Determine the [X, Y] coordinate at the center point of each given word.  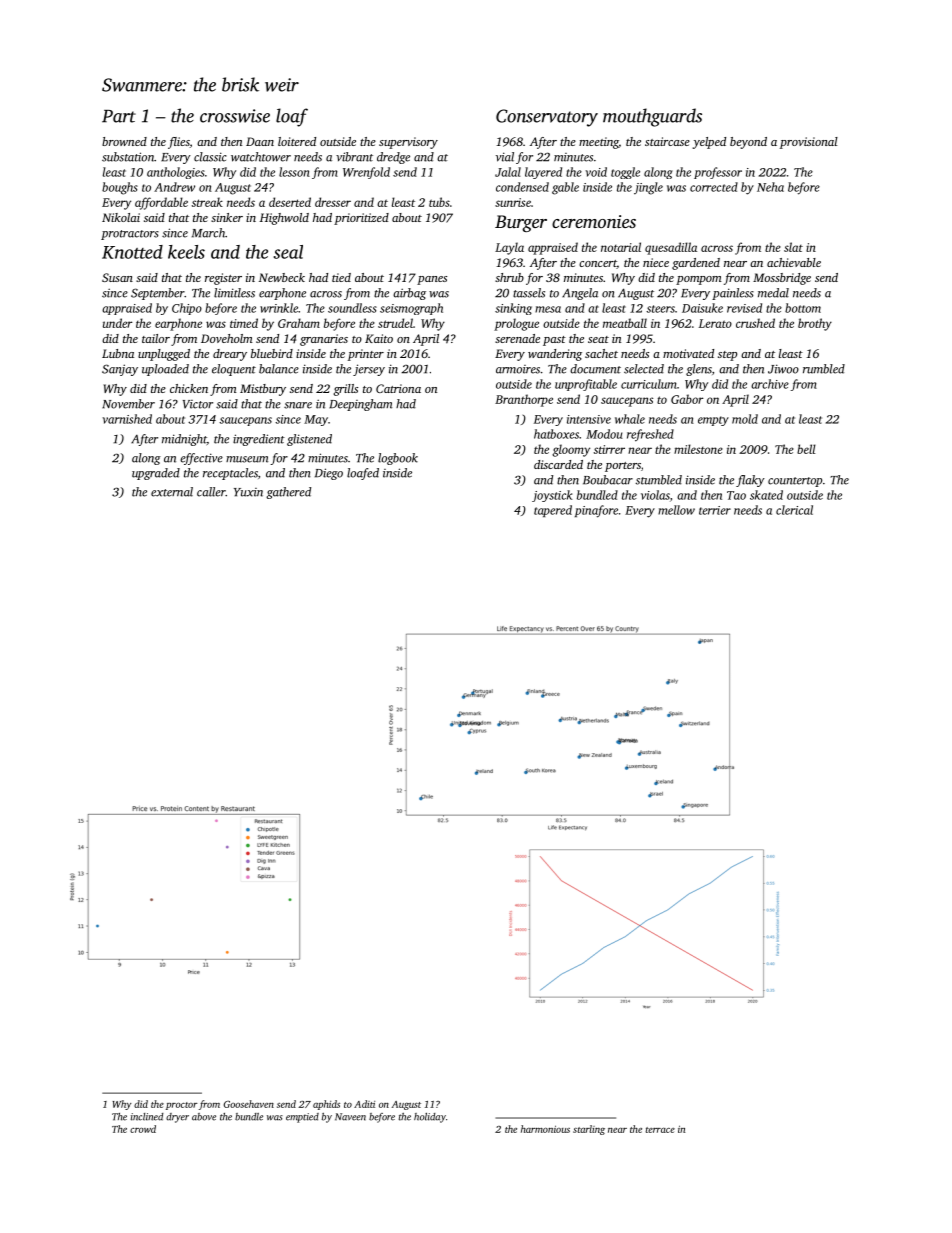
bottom [803, 308]
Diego [329, 474]
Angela [580, 294]
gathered [288, 493]
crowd [143, 1129]
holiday [430, 1118]
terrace [660, 1130]
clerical [794, 510]
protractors [130, 235]
